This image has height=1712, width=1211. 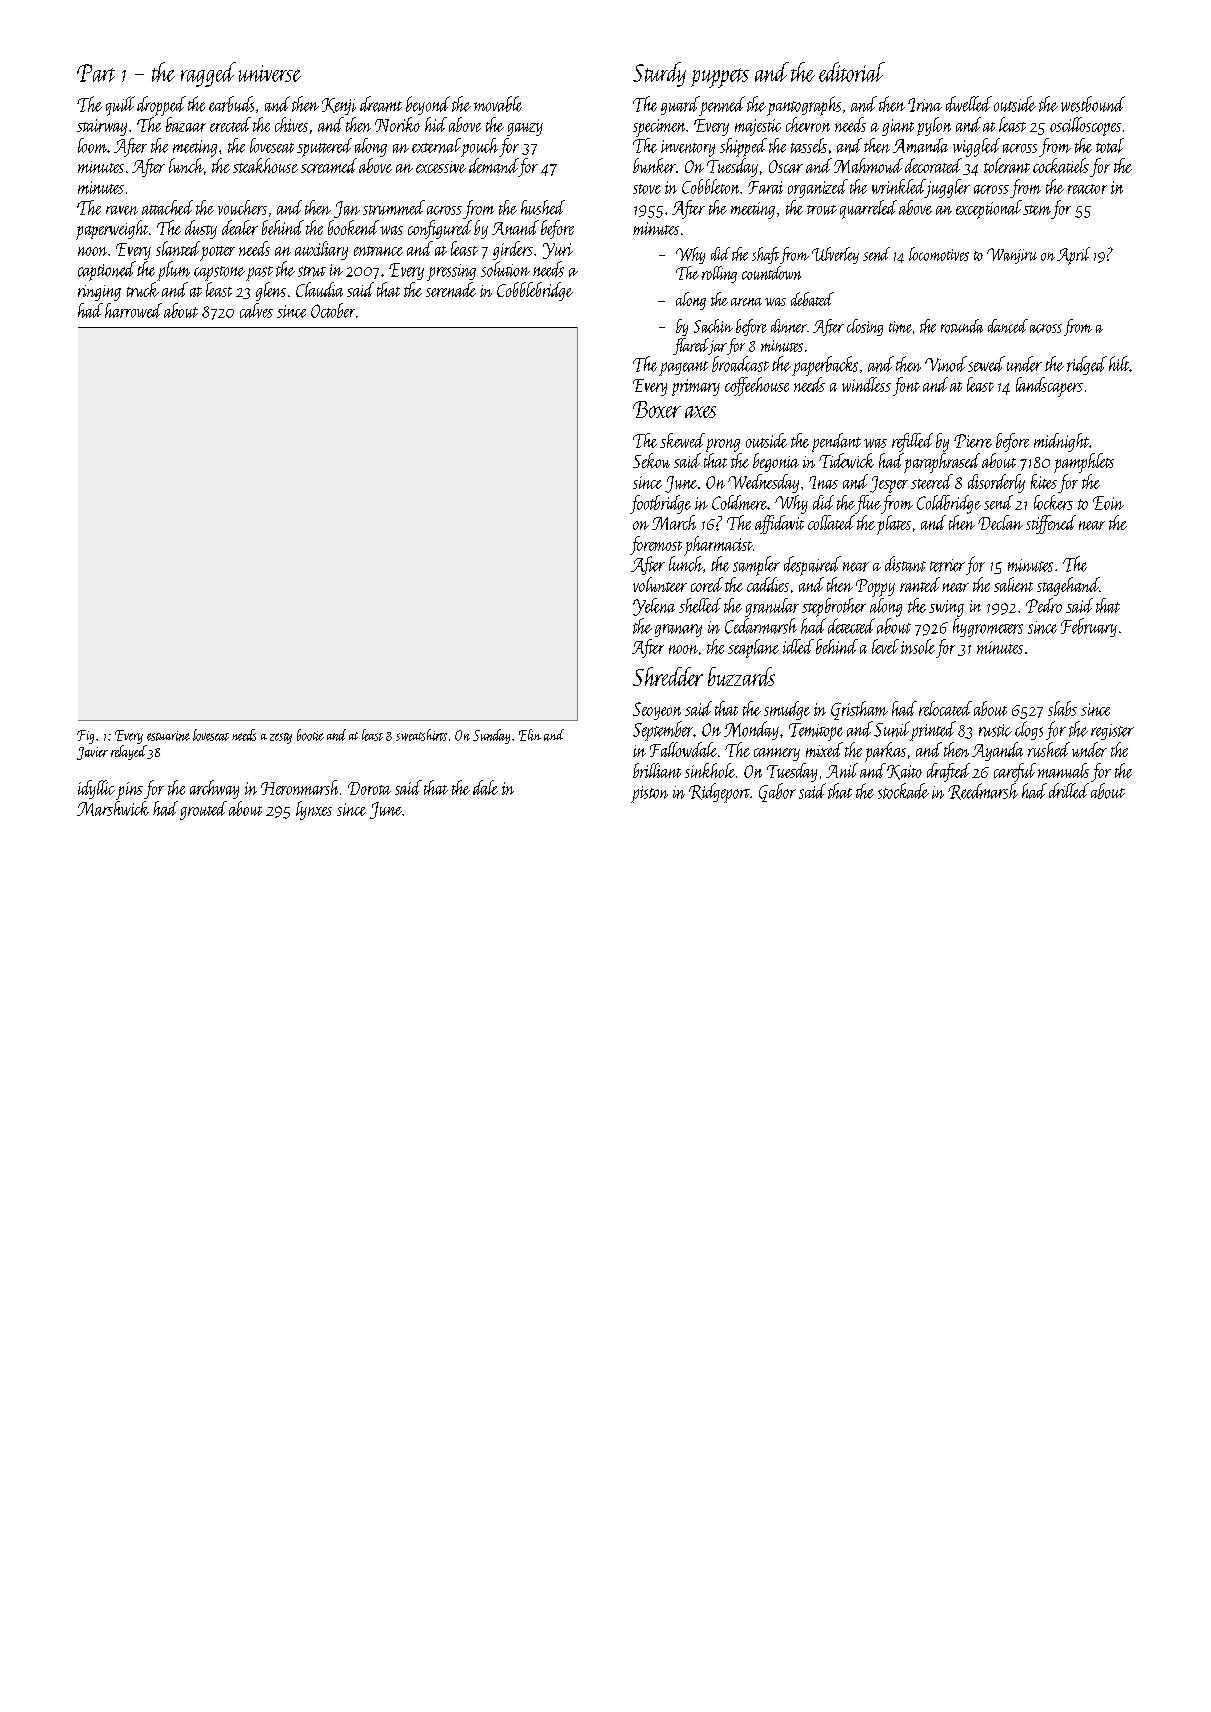 I want to click on Claudia, so click(x=319, y=289).
